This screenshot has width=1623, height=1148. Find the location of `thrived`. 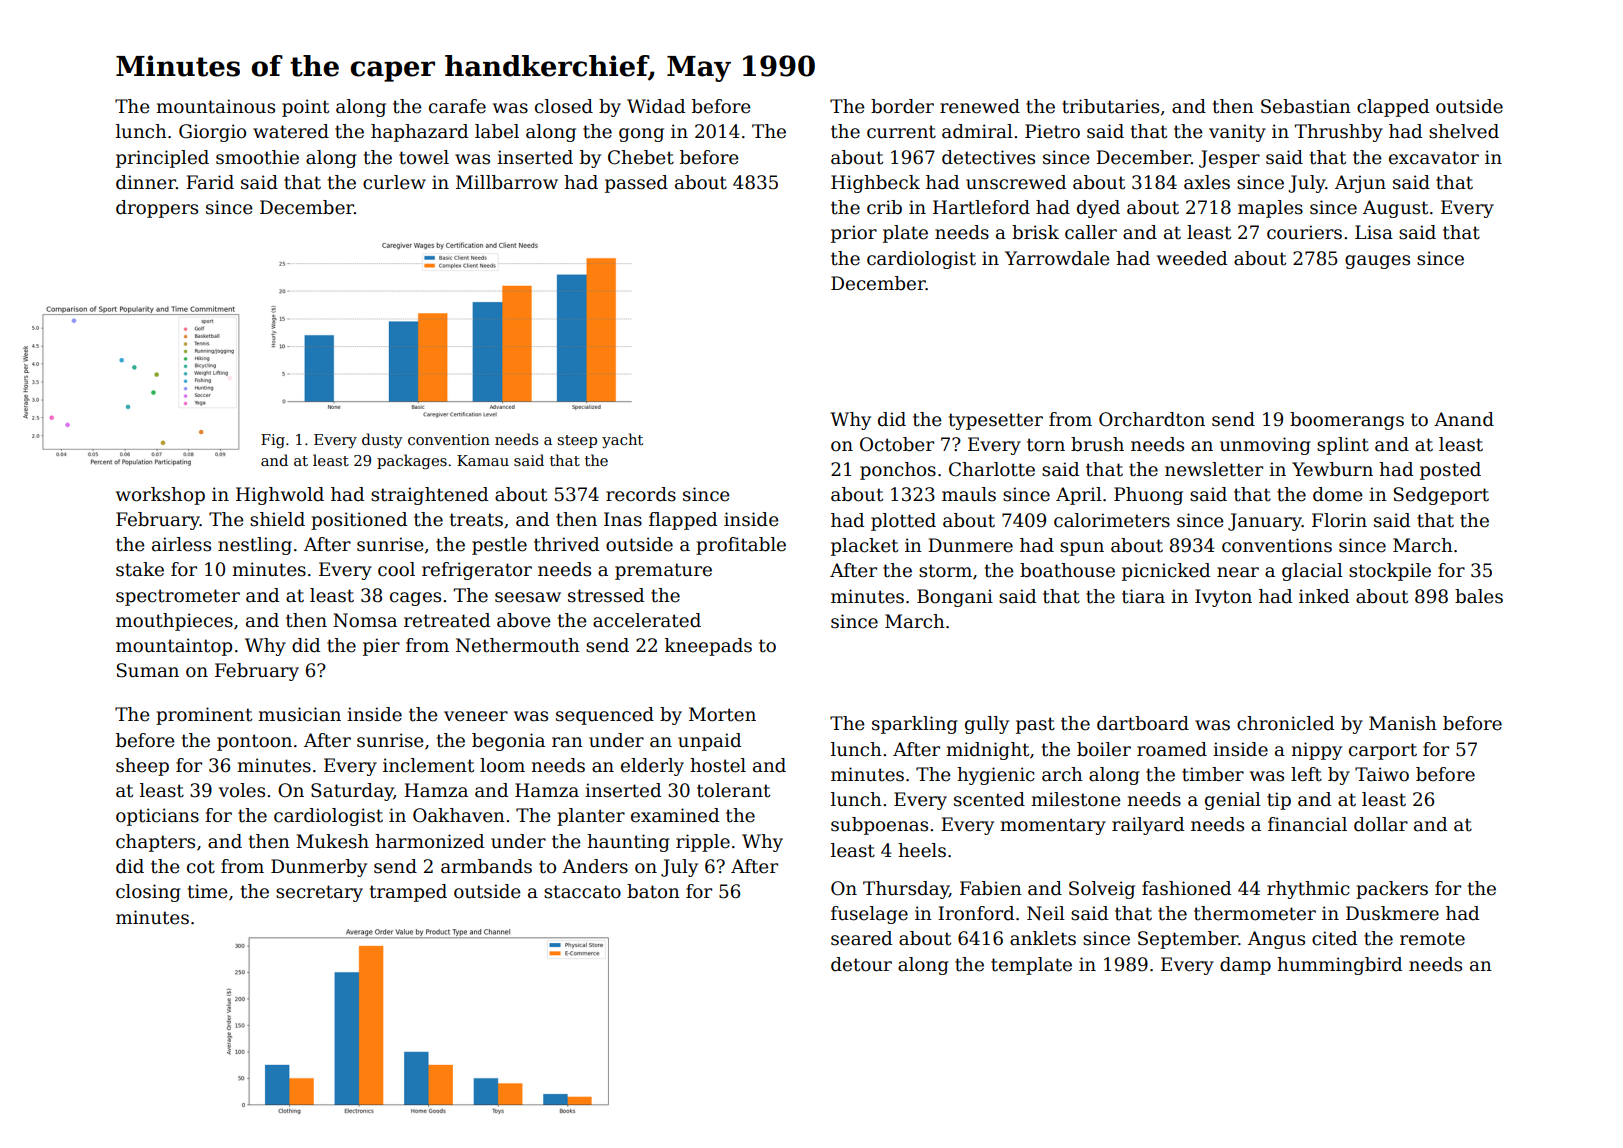

thrived is located at coordinates (566, 544).
